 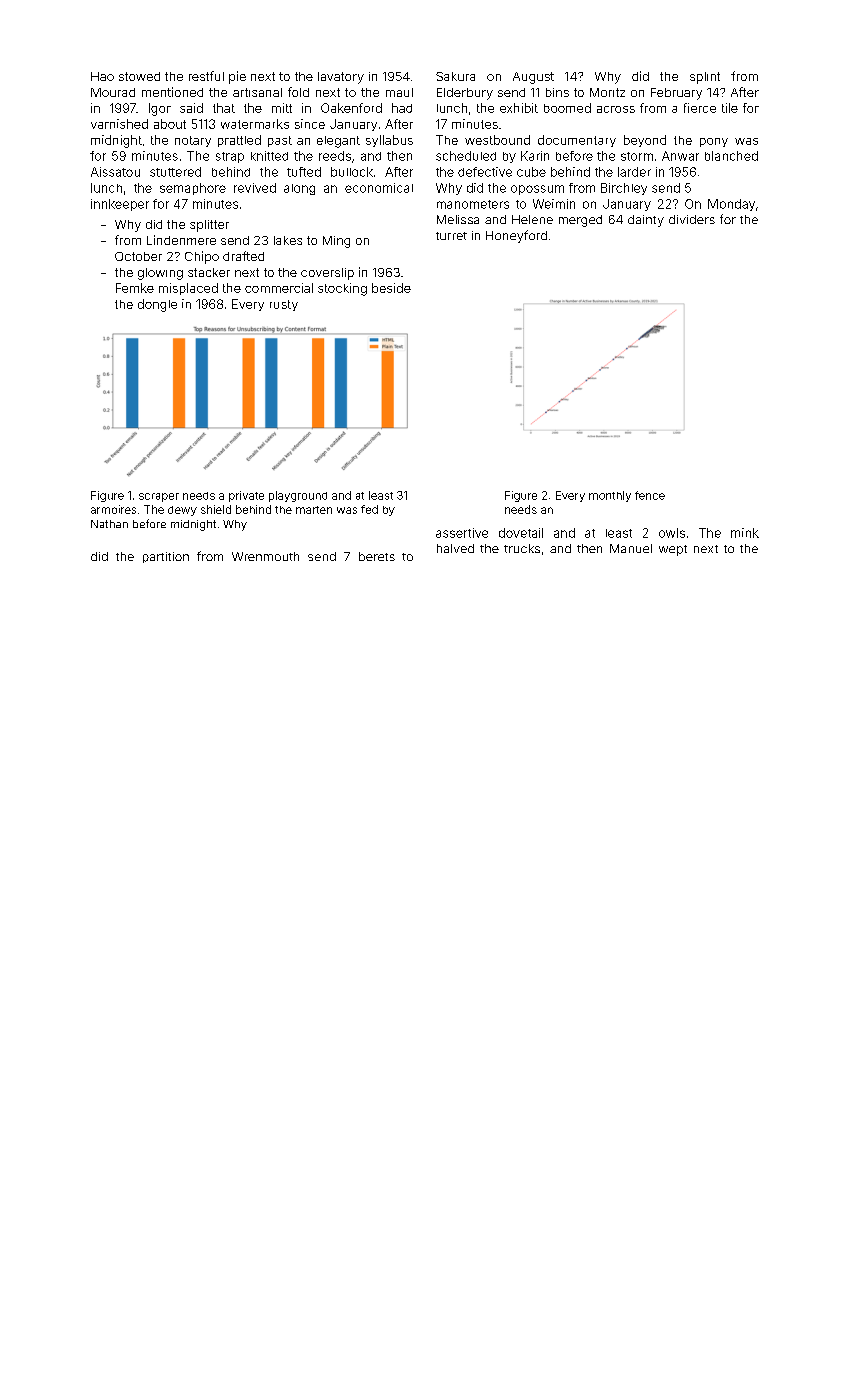 I want to click on rusty, so click(x=284, y=305).
